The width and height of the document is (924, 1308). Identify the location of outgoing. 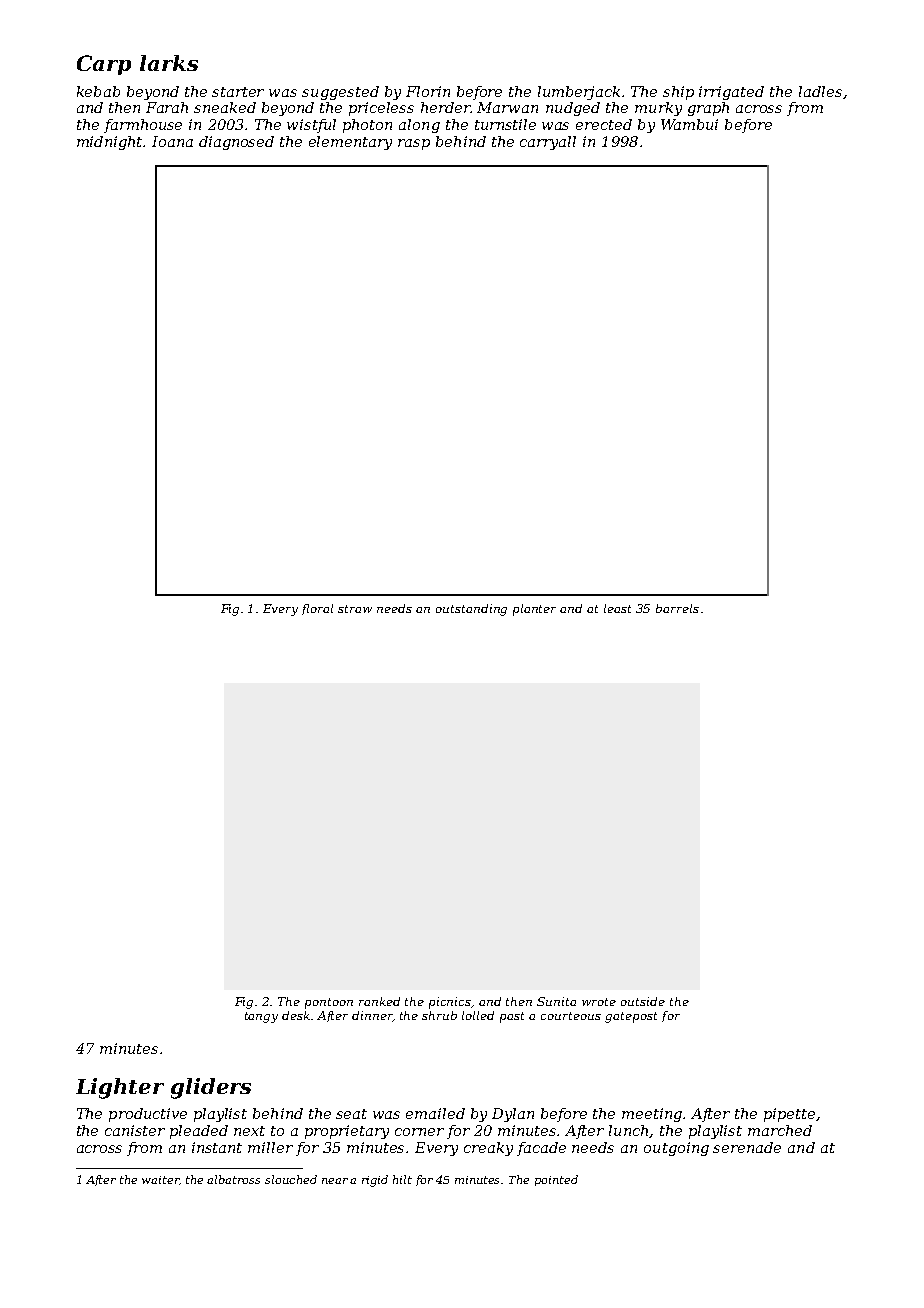
(676, 1149).
